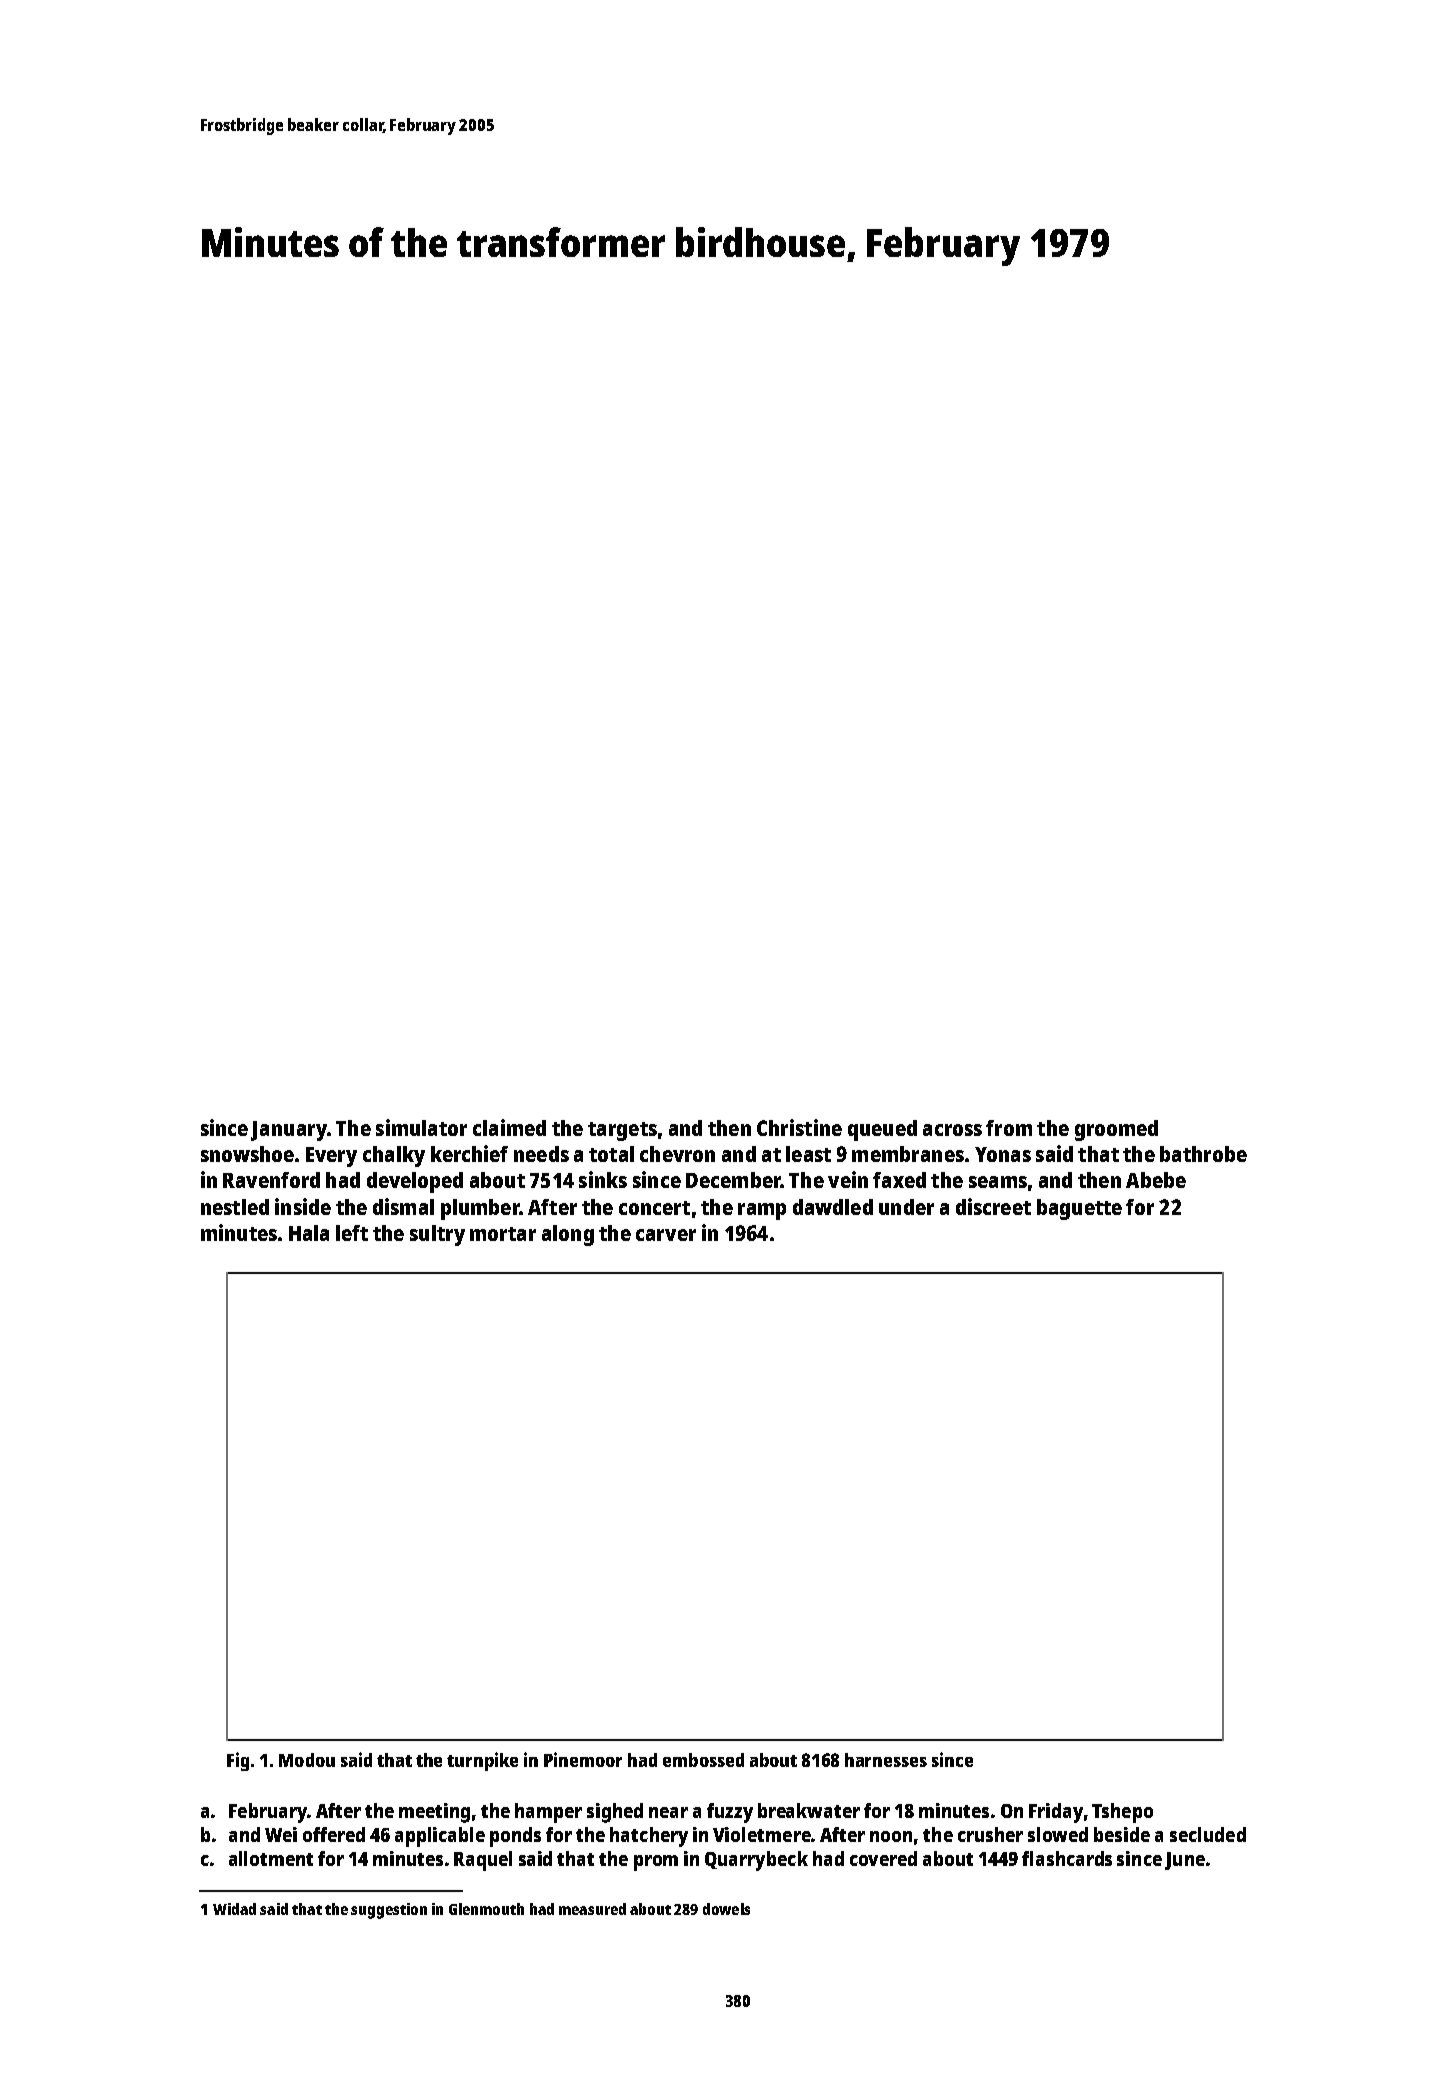  Describe the element at coordinates (394, 1156) in the screenshot. I see `chalky` at that location.
